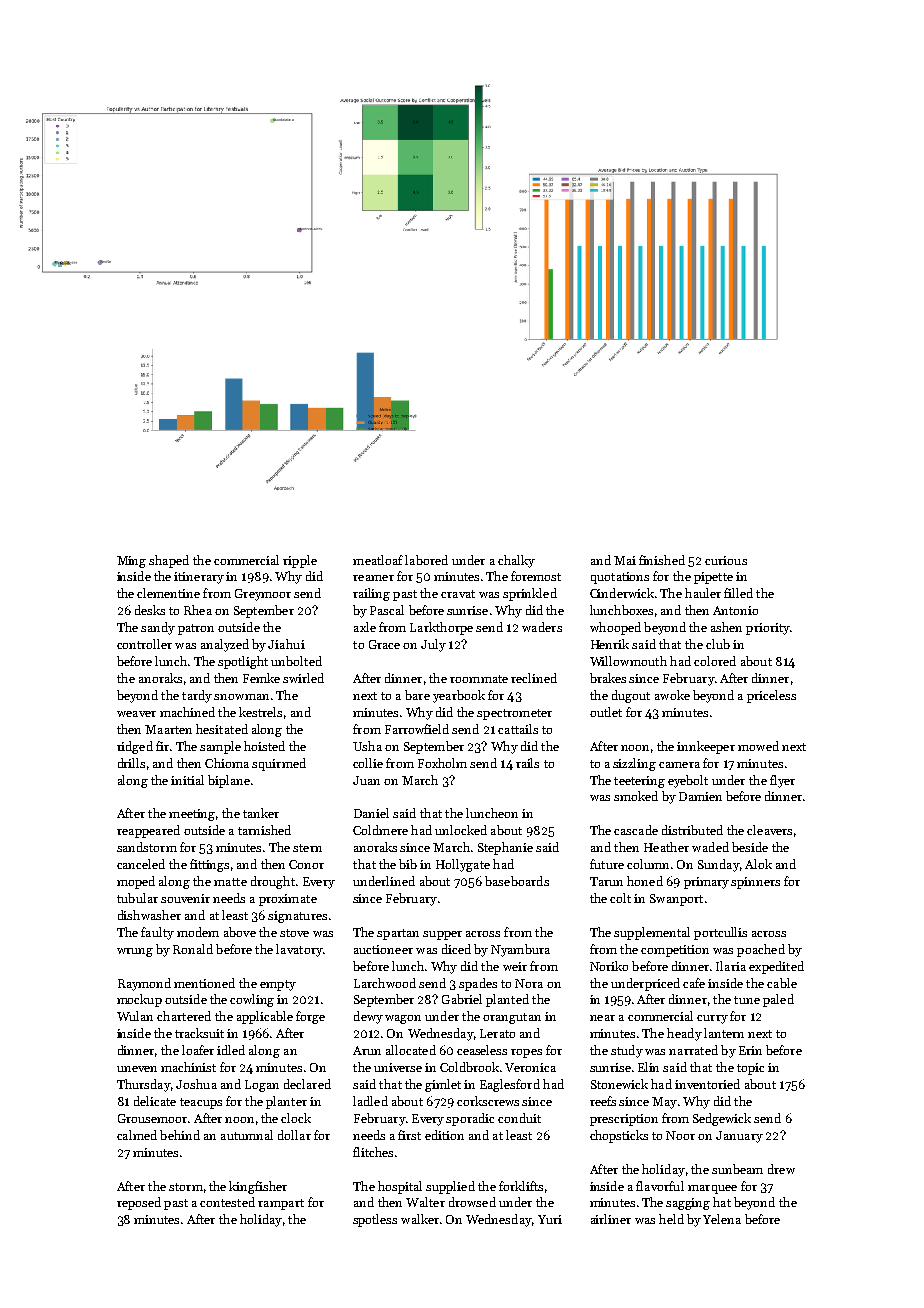  Describe the element at coordinates (204, 983) in the screenshot. I see `mentioned` at that location.
